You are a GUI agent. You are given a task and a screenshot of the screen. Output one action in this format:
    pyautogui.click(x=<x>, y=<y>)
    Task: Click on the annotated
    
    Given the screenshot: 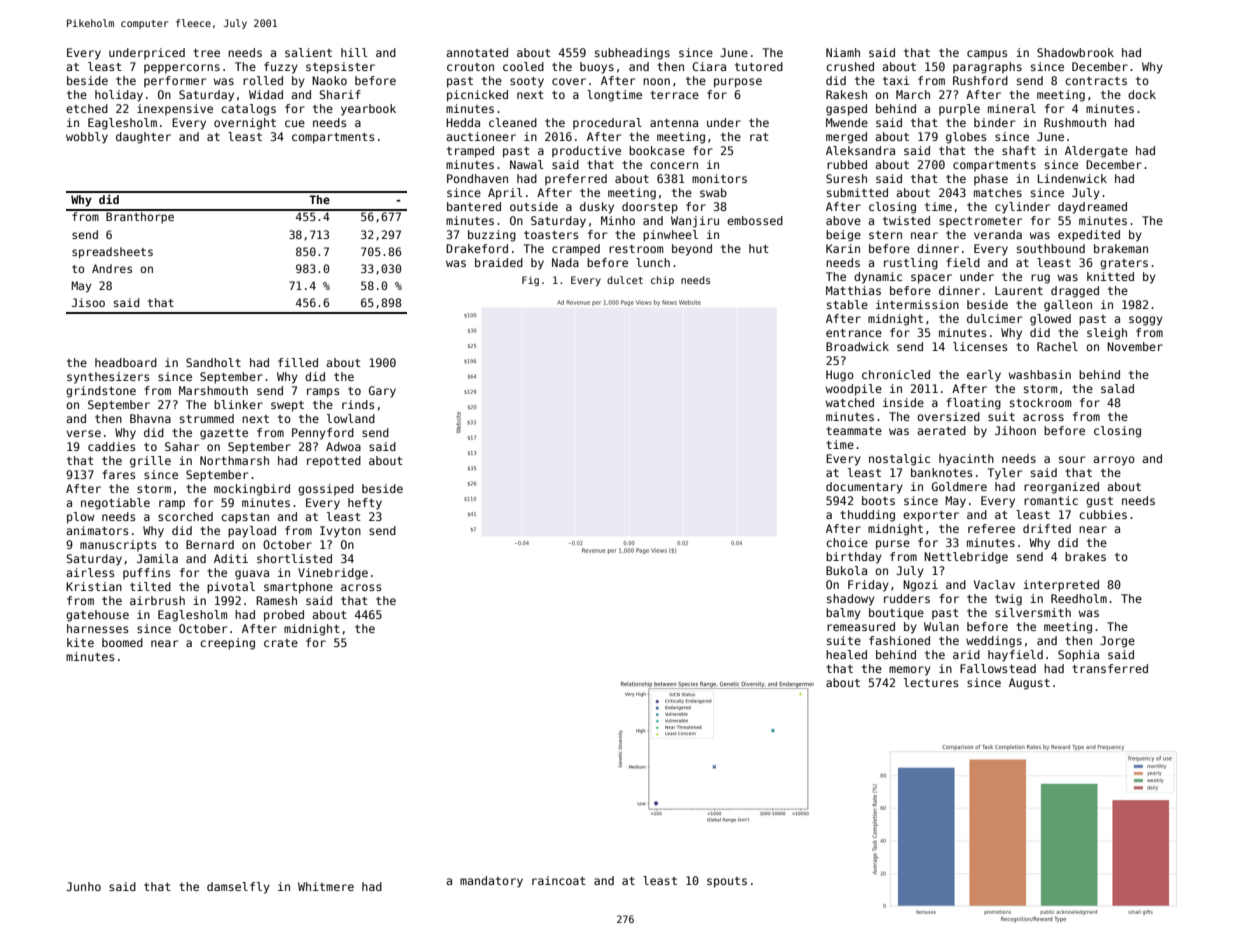 What is the action you would take?
    pyautogui.click(x=477, y=52)
